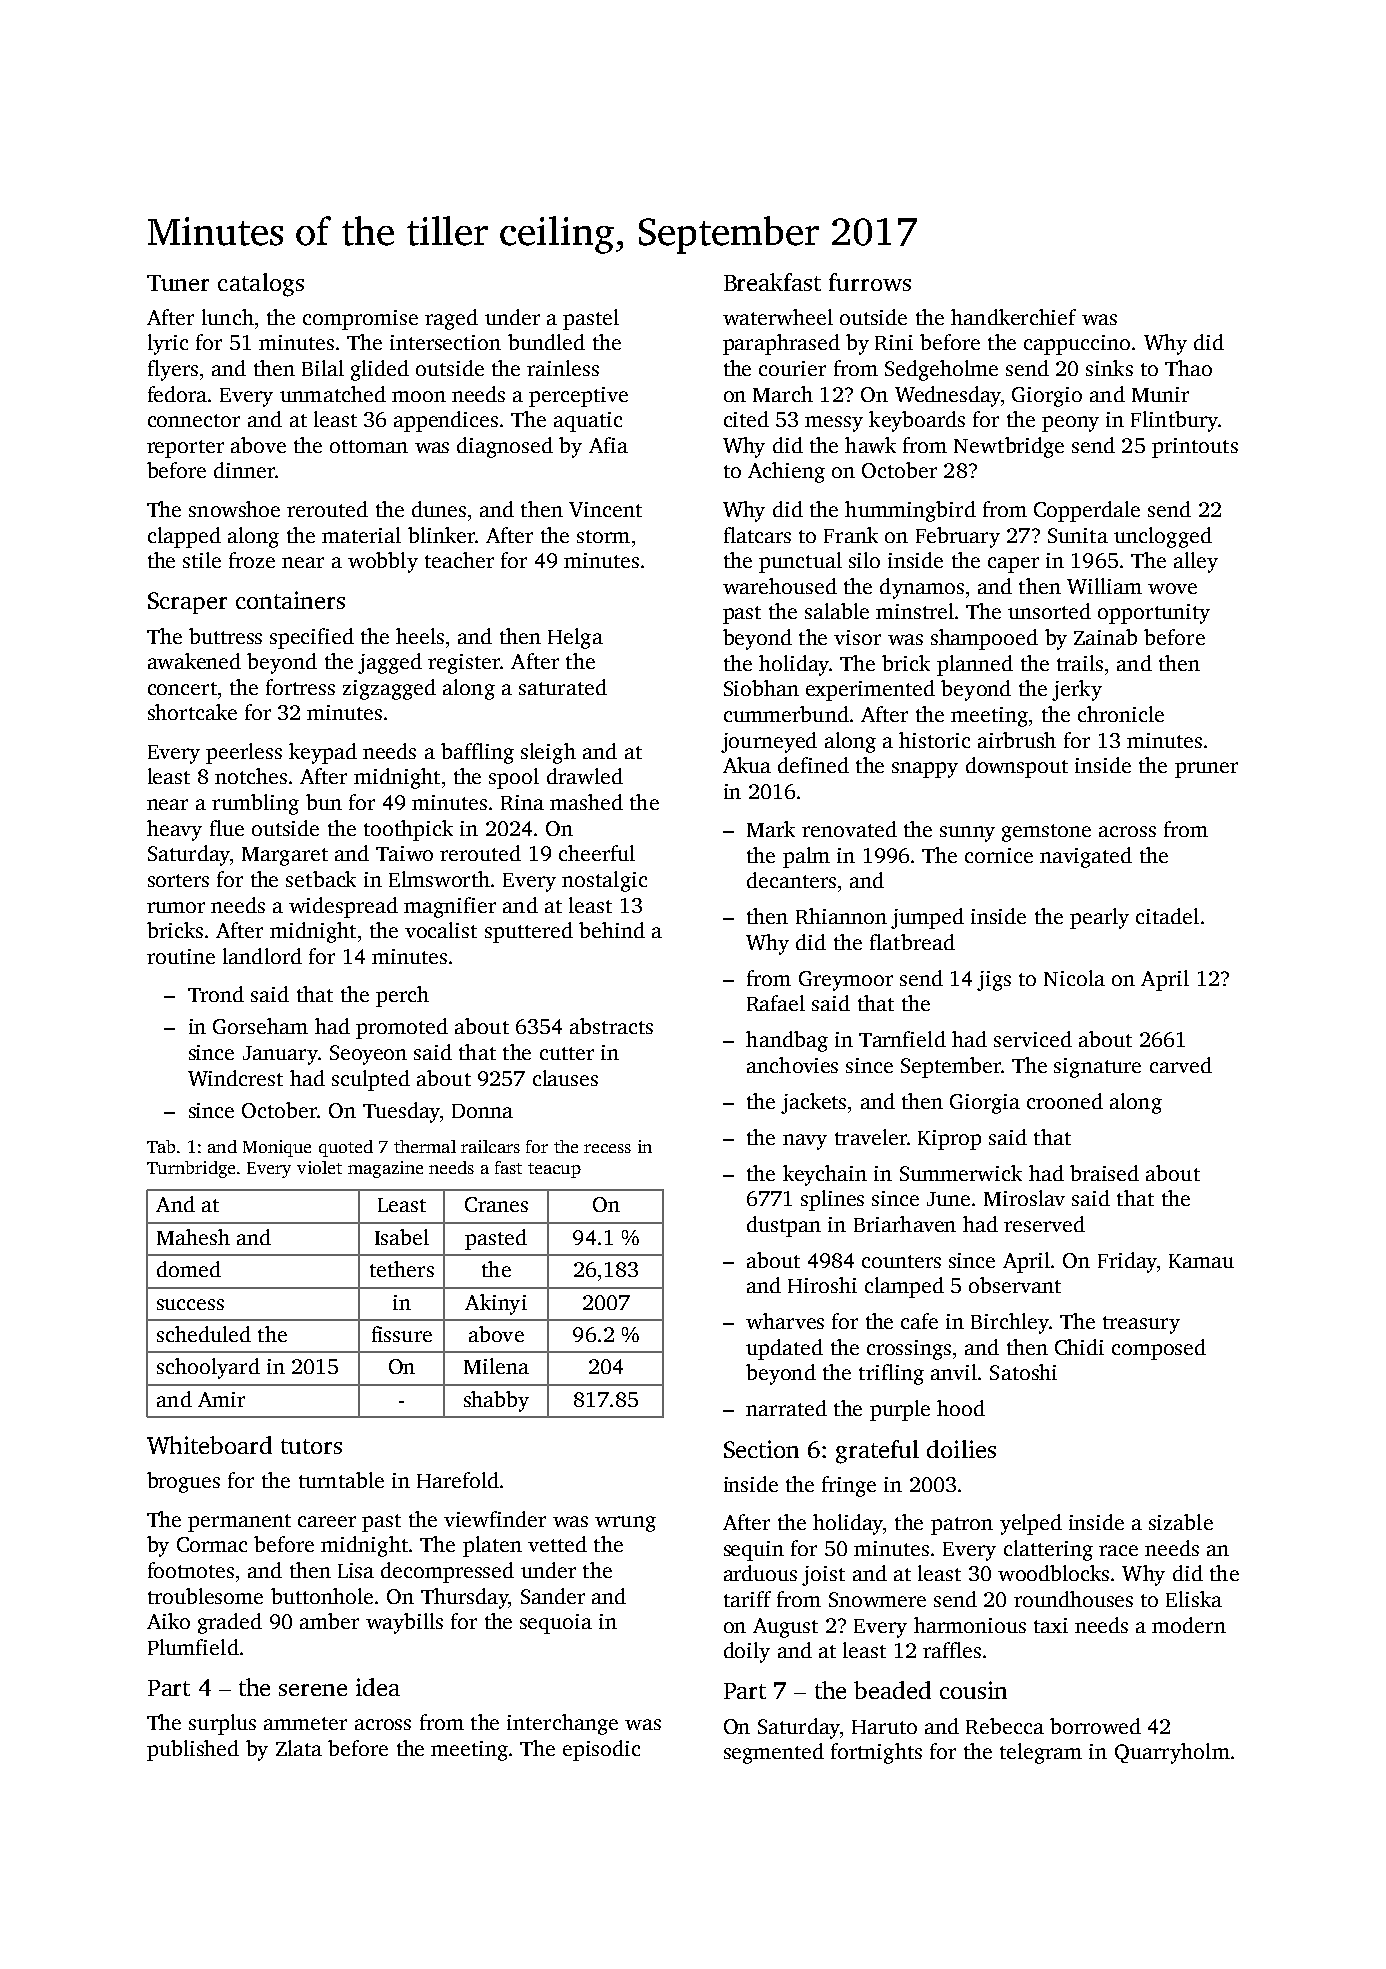 The height and width of the image is (1969, 1386). I want to click on reporter, so click(185, 449).
